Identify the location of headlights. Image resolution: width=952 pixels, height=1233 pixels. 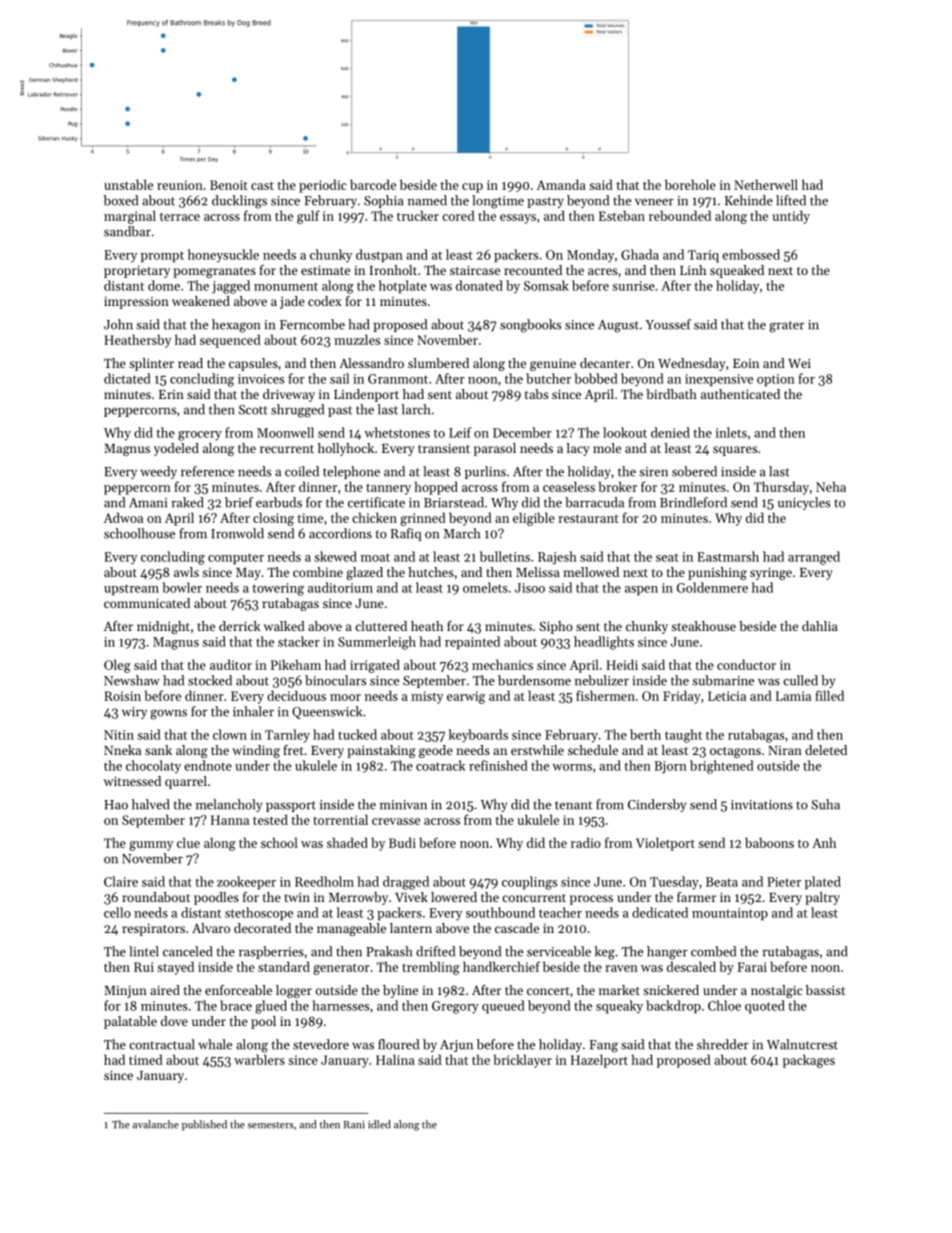
(604, 643).
